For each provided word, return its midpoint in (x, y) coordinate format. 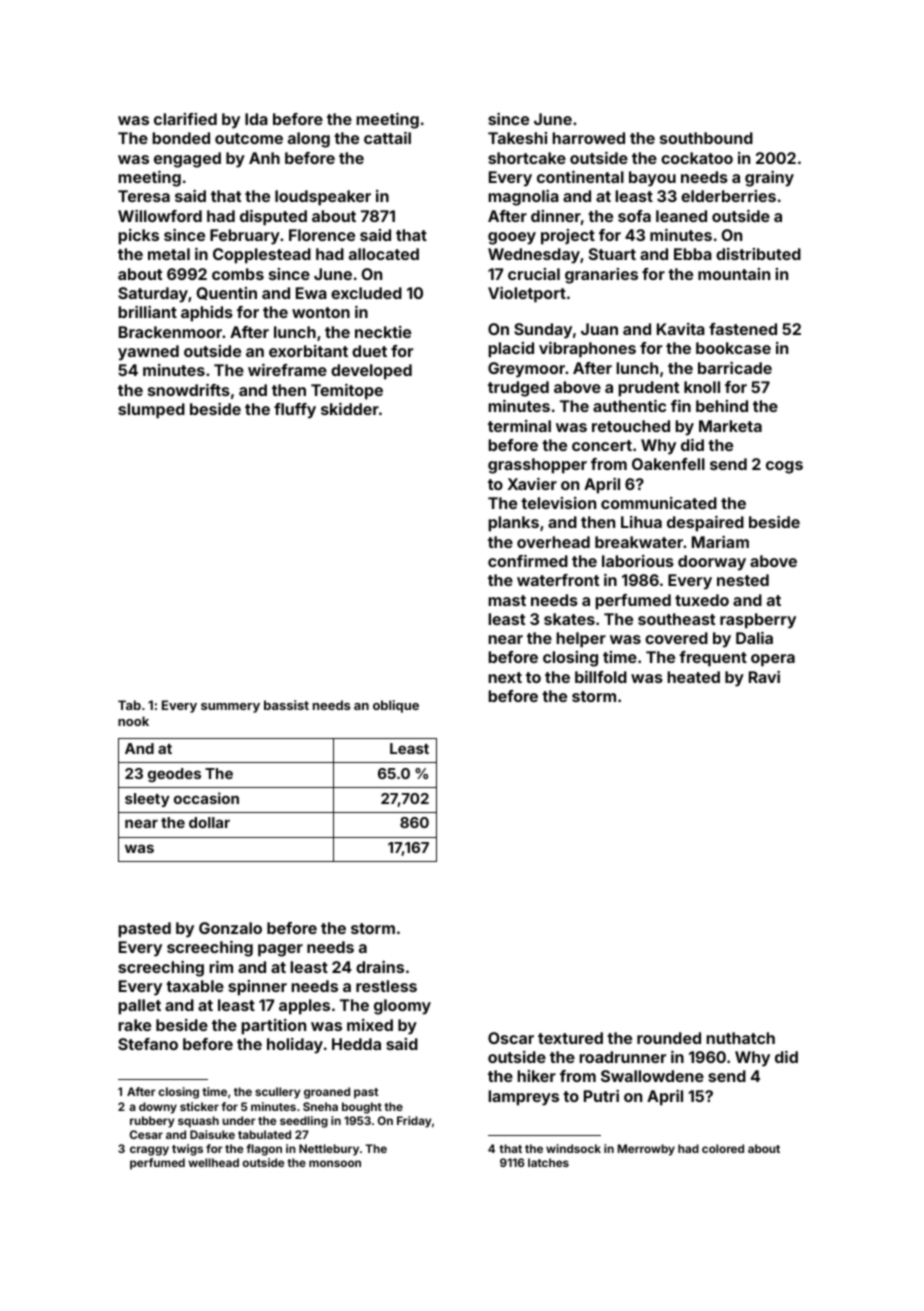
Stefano (148, 1044)
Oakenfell (668, 464)
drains (380, 967)
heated (693, 677)
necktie (383, 332)
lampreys (523, 1098)
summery (230, 708)
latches (548, 1162)
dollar (209, 822)
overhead (553, 542)
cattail (387, 138)
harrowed (588, 138)
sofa (634, 216)
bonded (181, 138)
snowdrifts (189, 390)
